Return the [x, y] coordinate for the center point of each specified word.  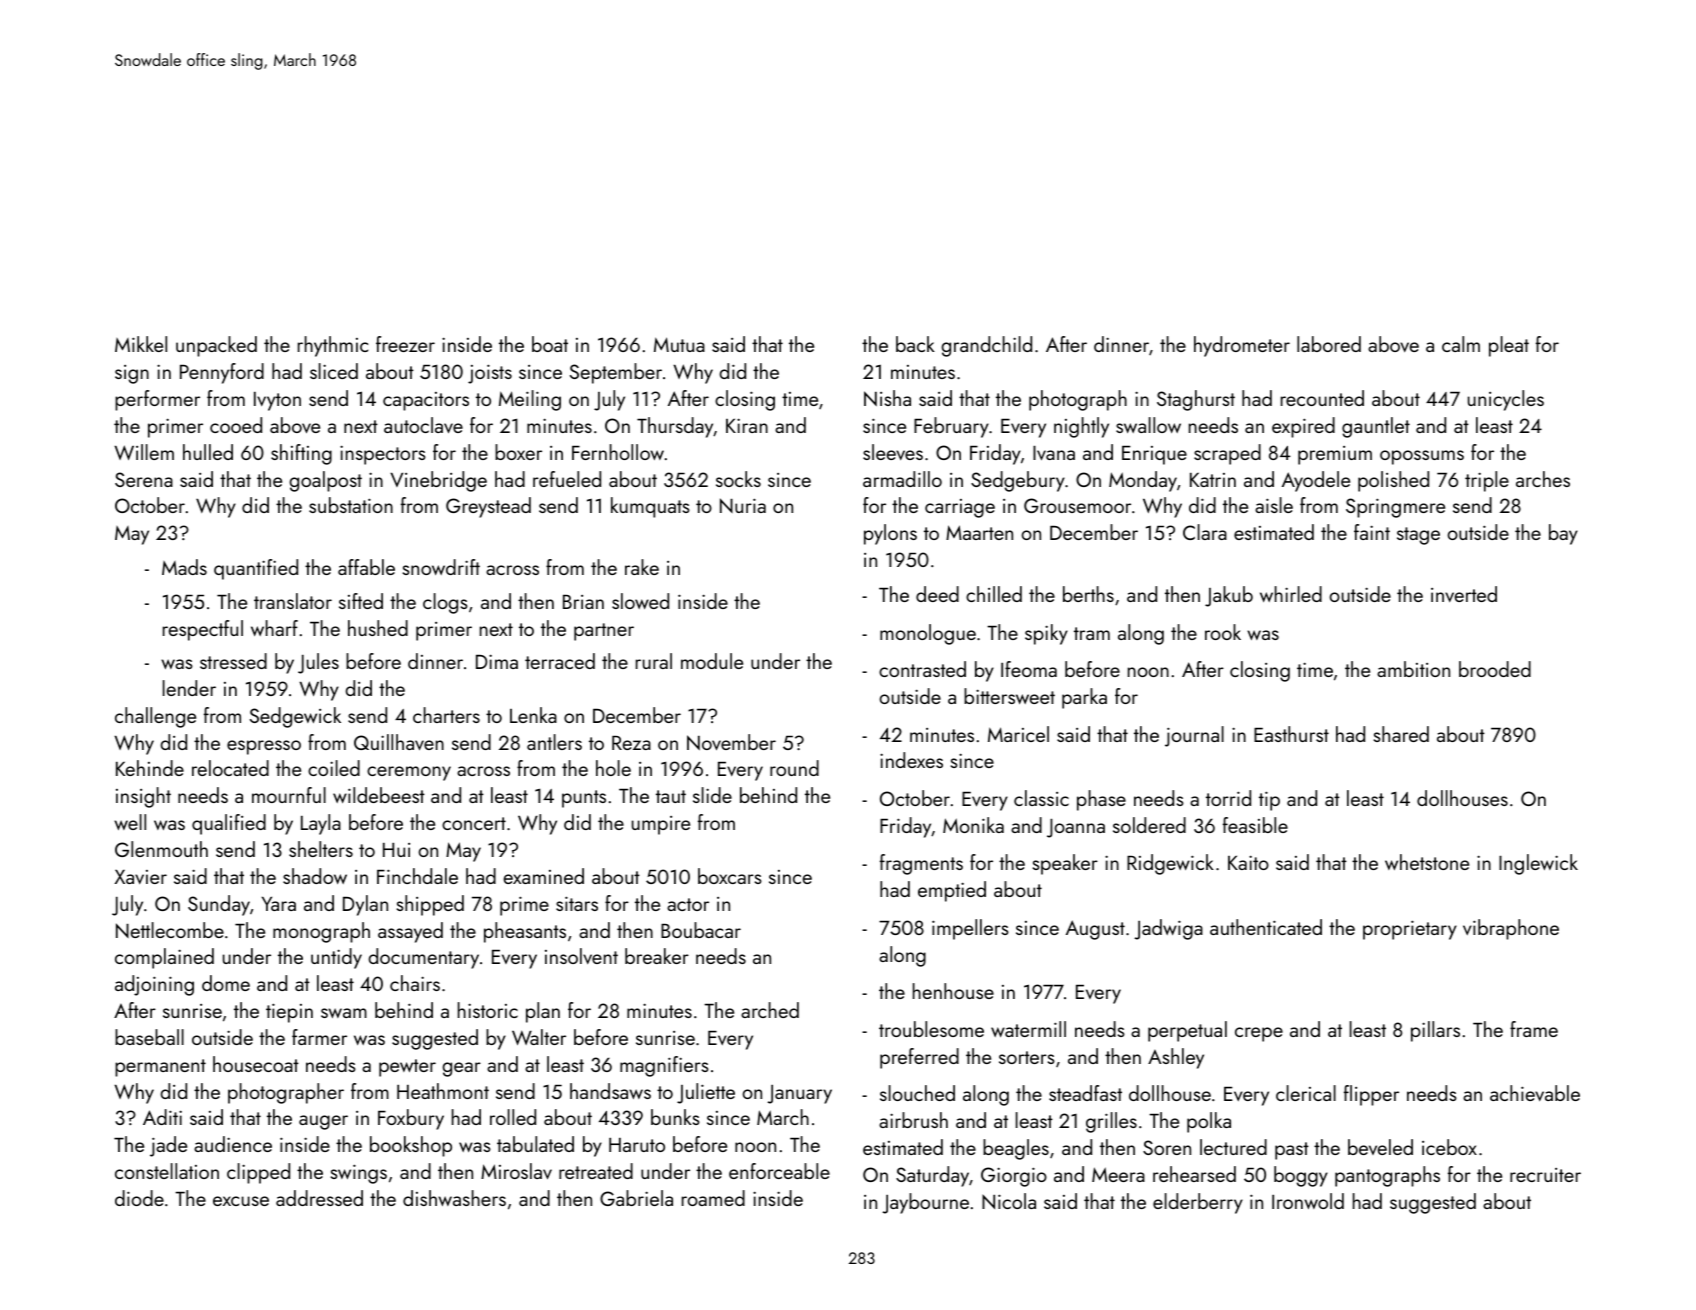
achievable [1535, 1093]
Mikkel [141, 344]
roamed [713, 1198]
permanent [160, 1068]
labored [1329, 344]
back [915, 344]
